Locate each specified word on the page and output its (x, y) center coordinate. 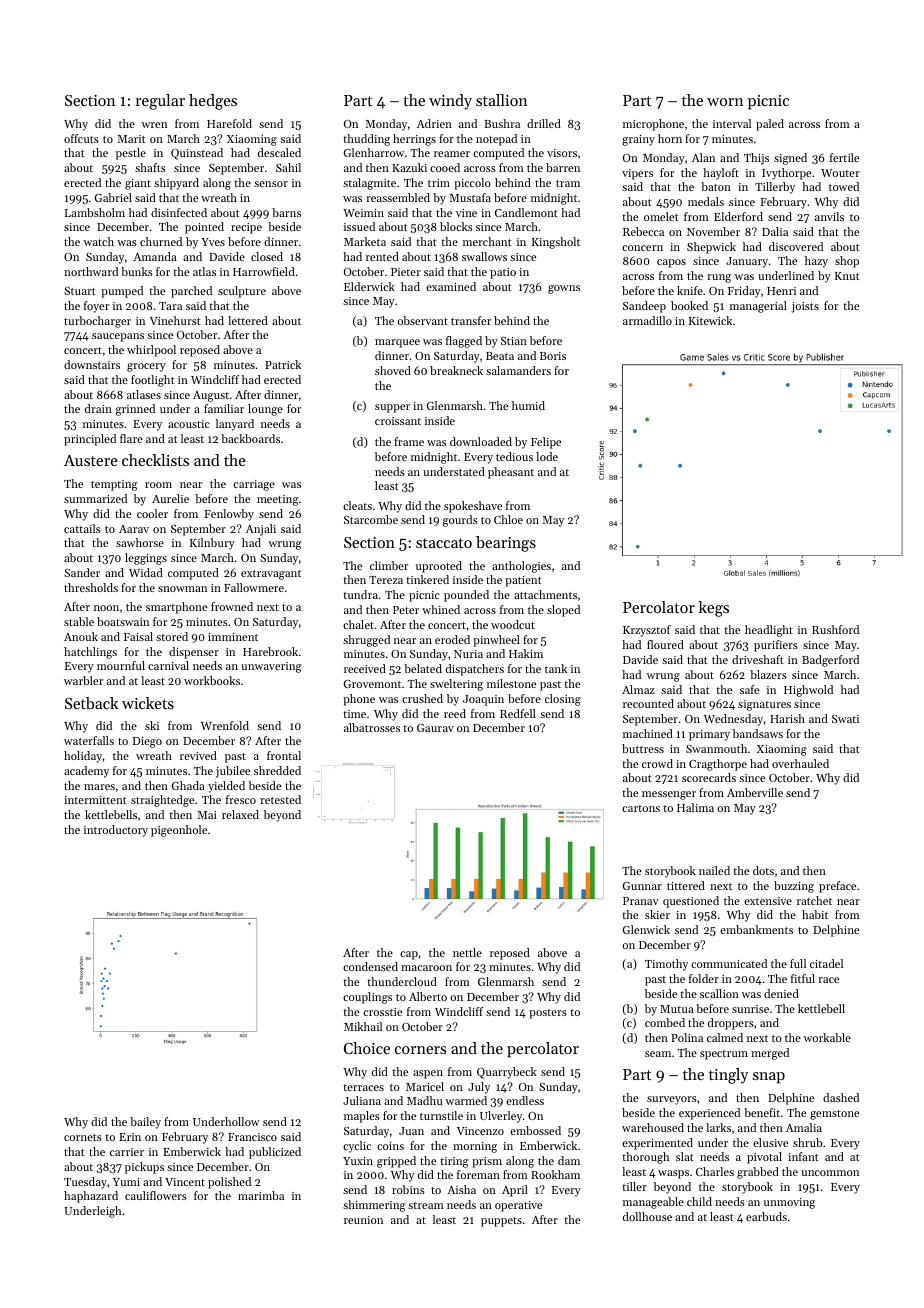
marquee (397, 343)
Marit (132, 139)
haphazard (91, 1197)
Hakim (526, 653)
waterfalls (89, 740)
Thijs (756, 159)
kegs (713, 609)
